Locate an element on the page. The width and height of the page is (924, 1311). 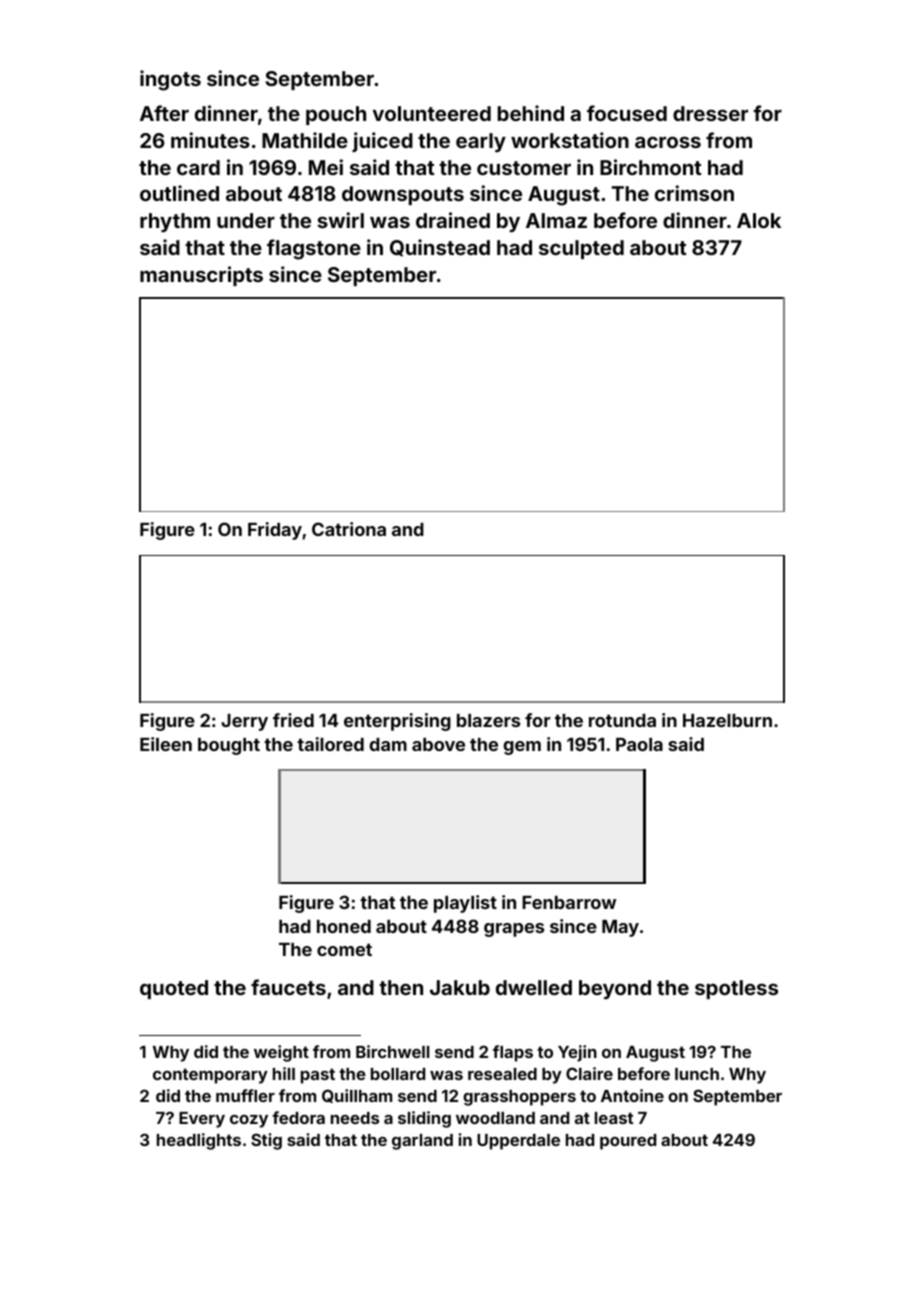
manuscripts is located at coordinates (201, 276).
